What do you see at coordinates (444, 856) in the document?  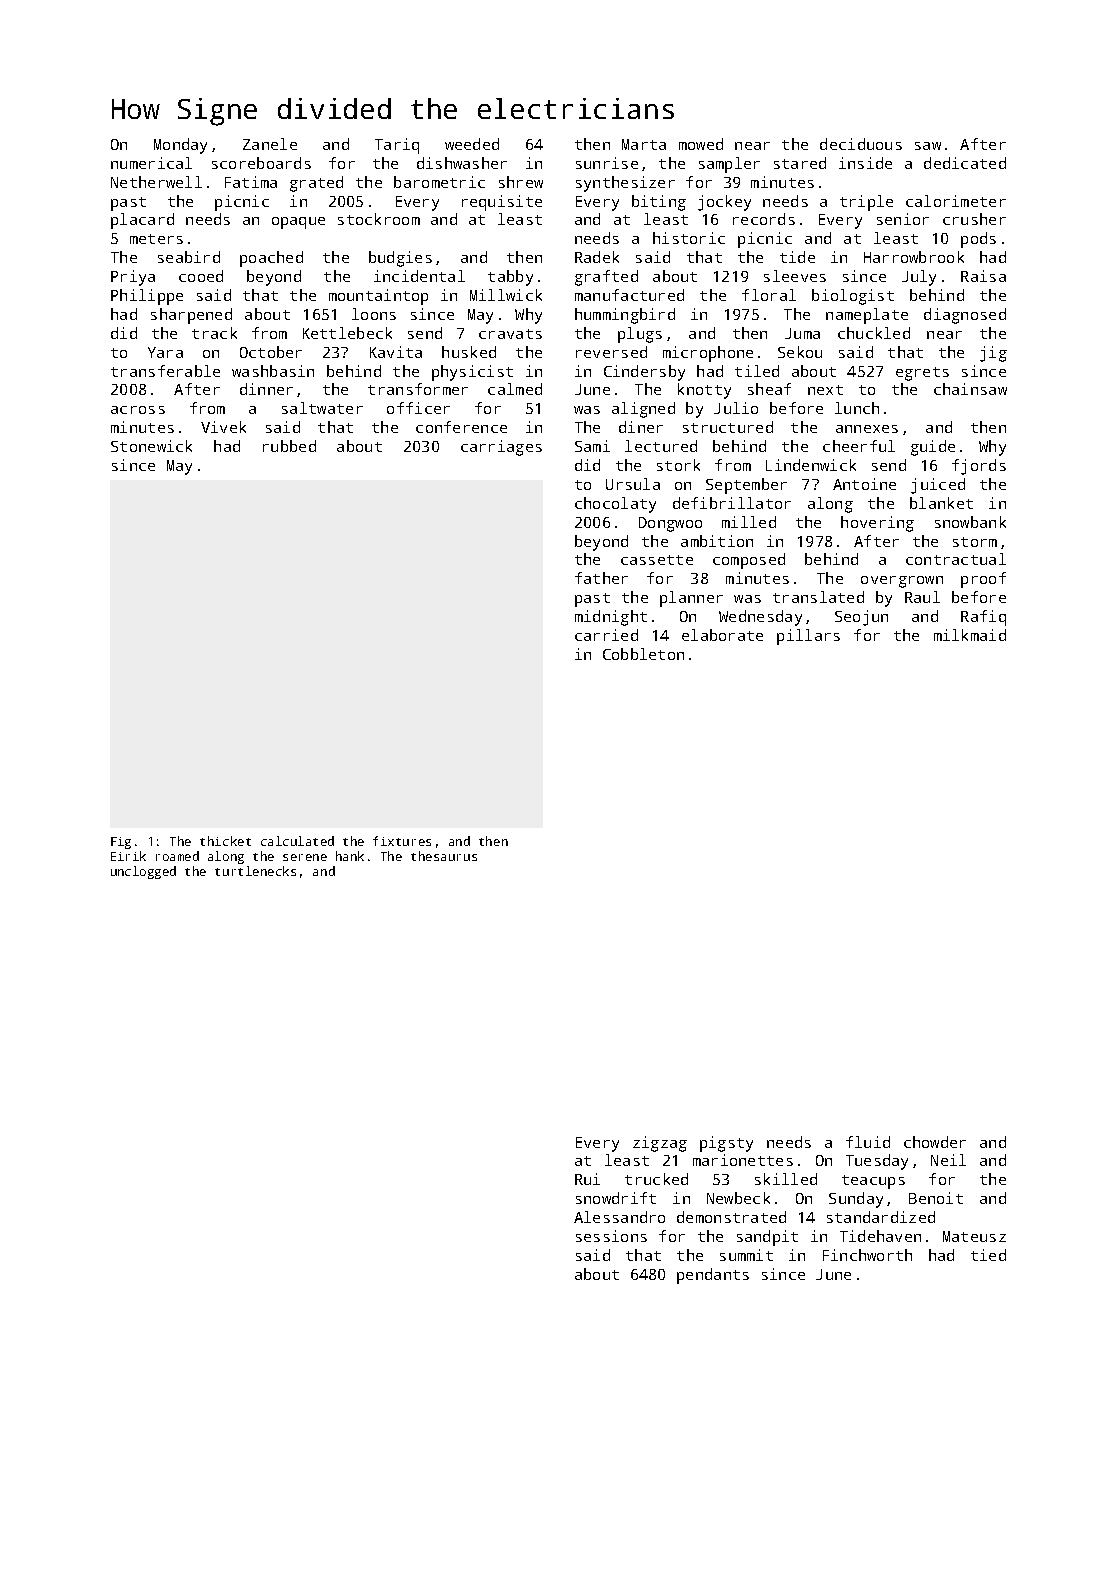 I see `thesaurus` at bounding box center [444, 856].
